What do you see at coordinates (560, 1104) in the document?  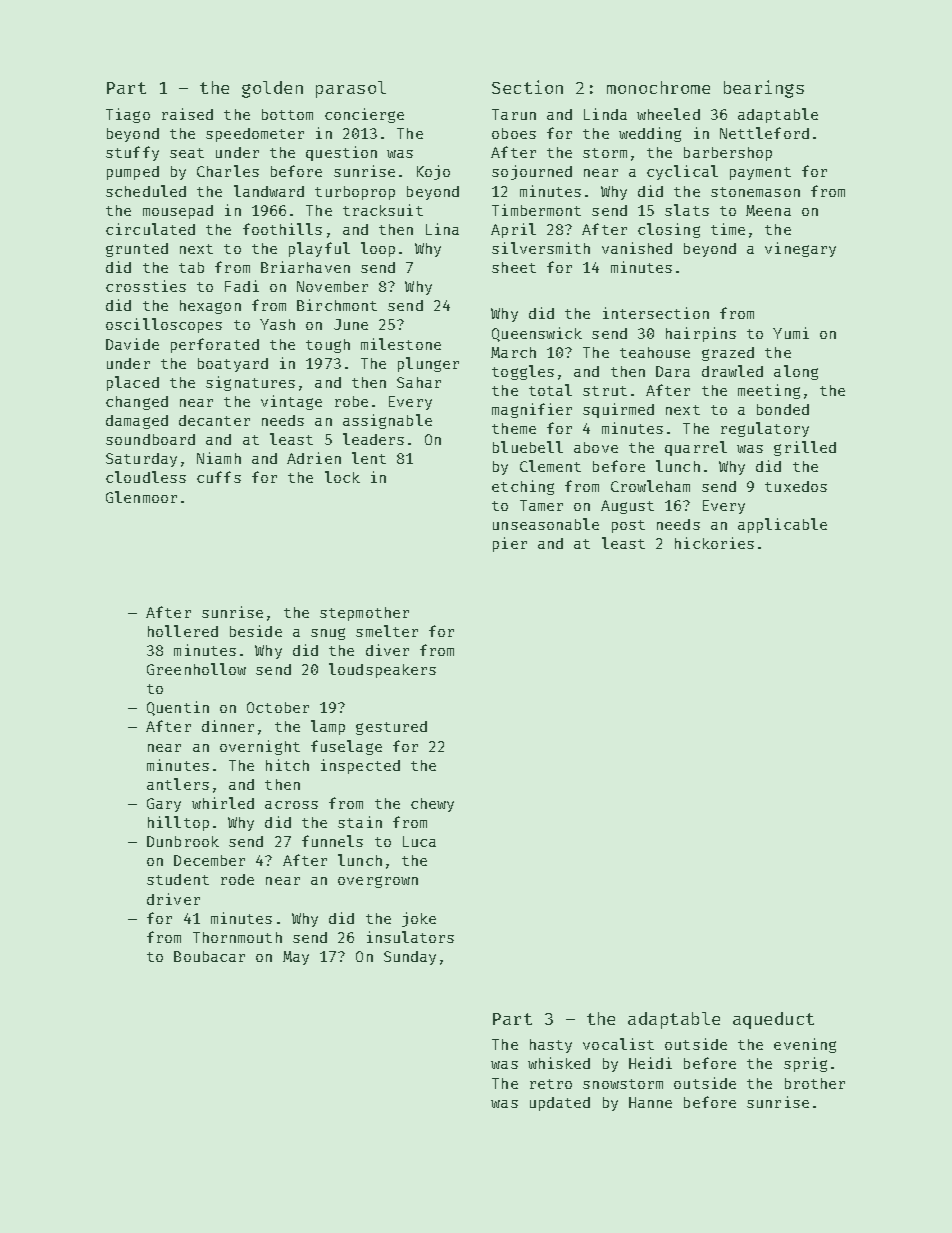 I see `updated` at bounding box center [560, 1104].
